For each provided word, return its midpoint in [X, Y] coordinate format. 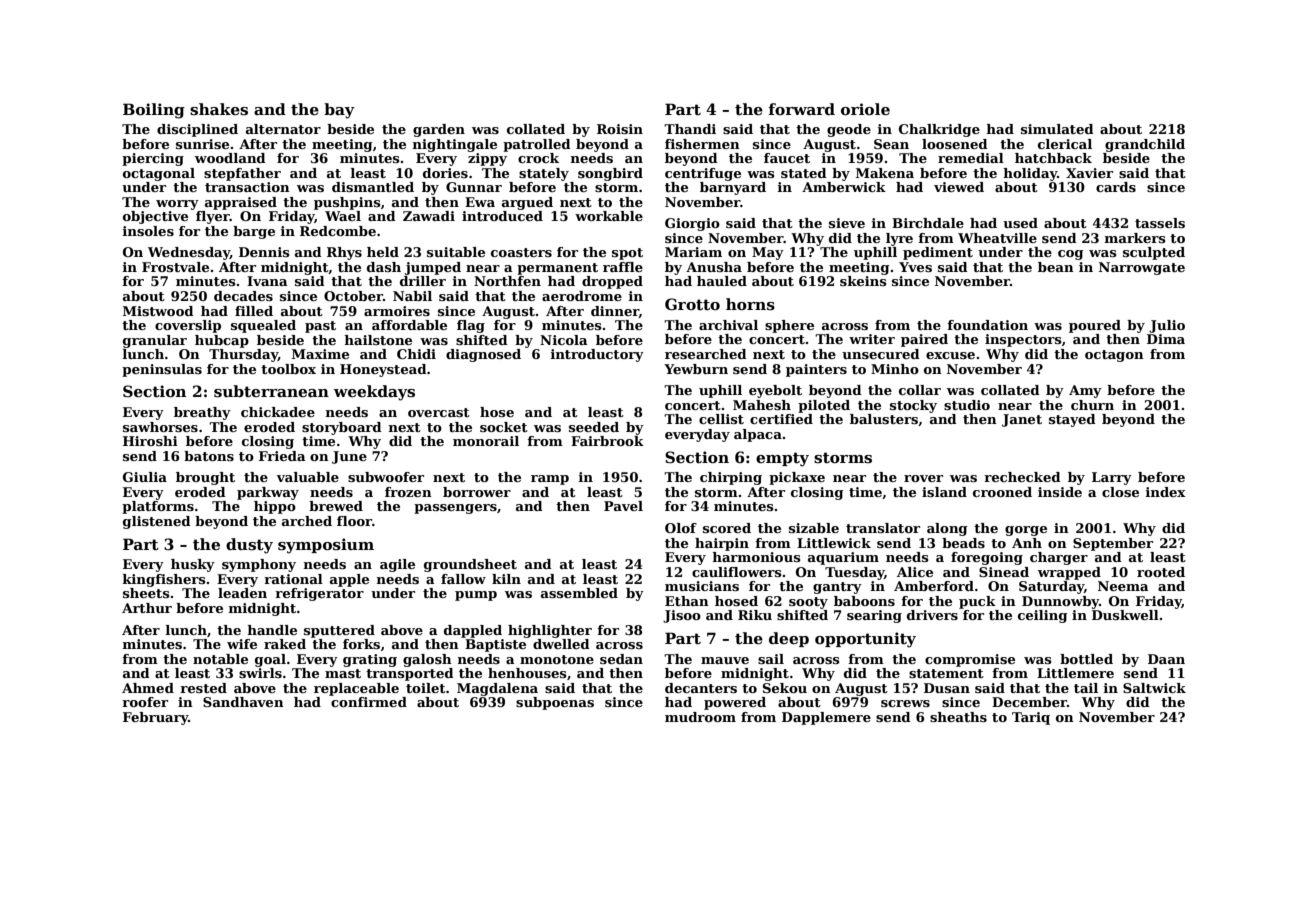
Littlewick [834, 543]
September [1113, 544]
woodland [230, 158]
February [155, 718]
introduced [502, 216]
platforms [158, 507]
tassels [1160, 223]
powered [735, 703]
